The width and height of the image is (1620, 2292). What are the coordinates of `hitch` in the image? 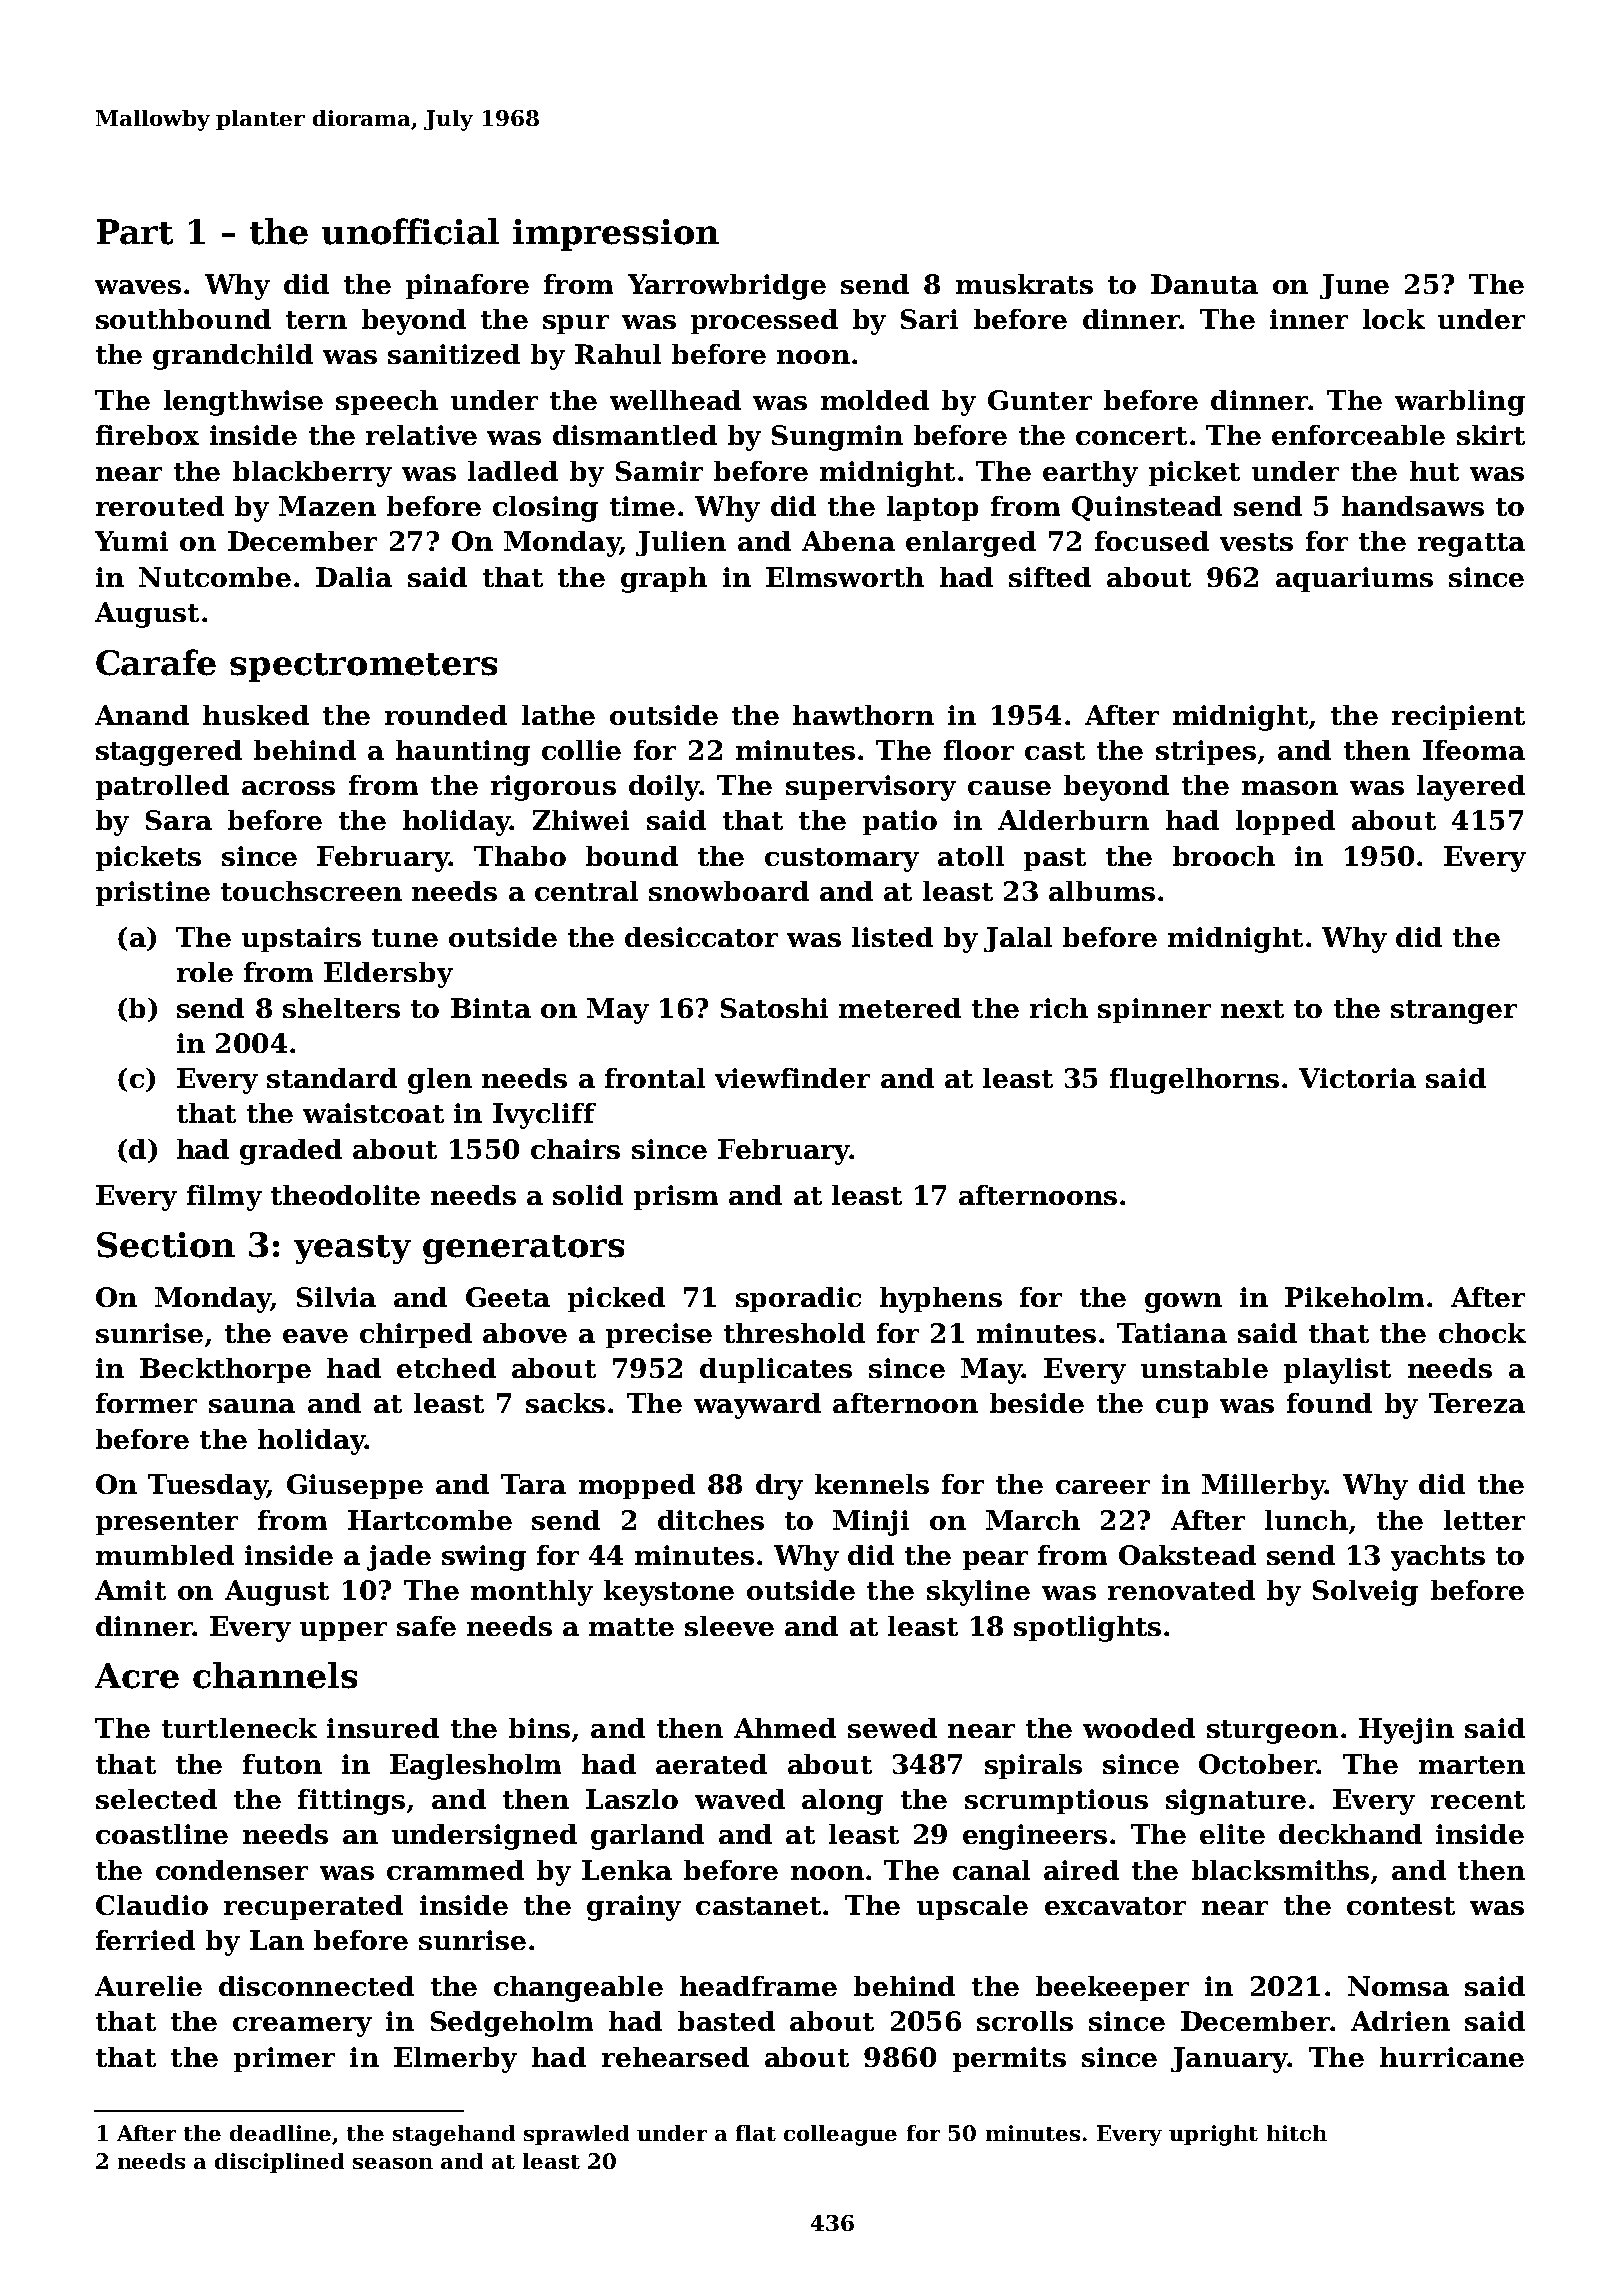 It's located at (1297, 2133).
